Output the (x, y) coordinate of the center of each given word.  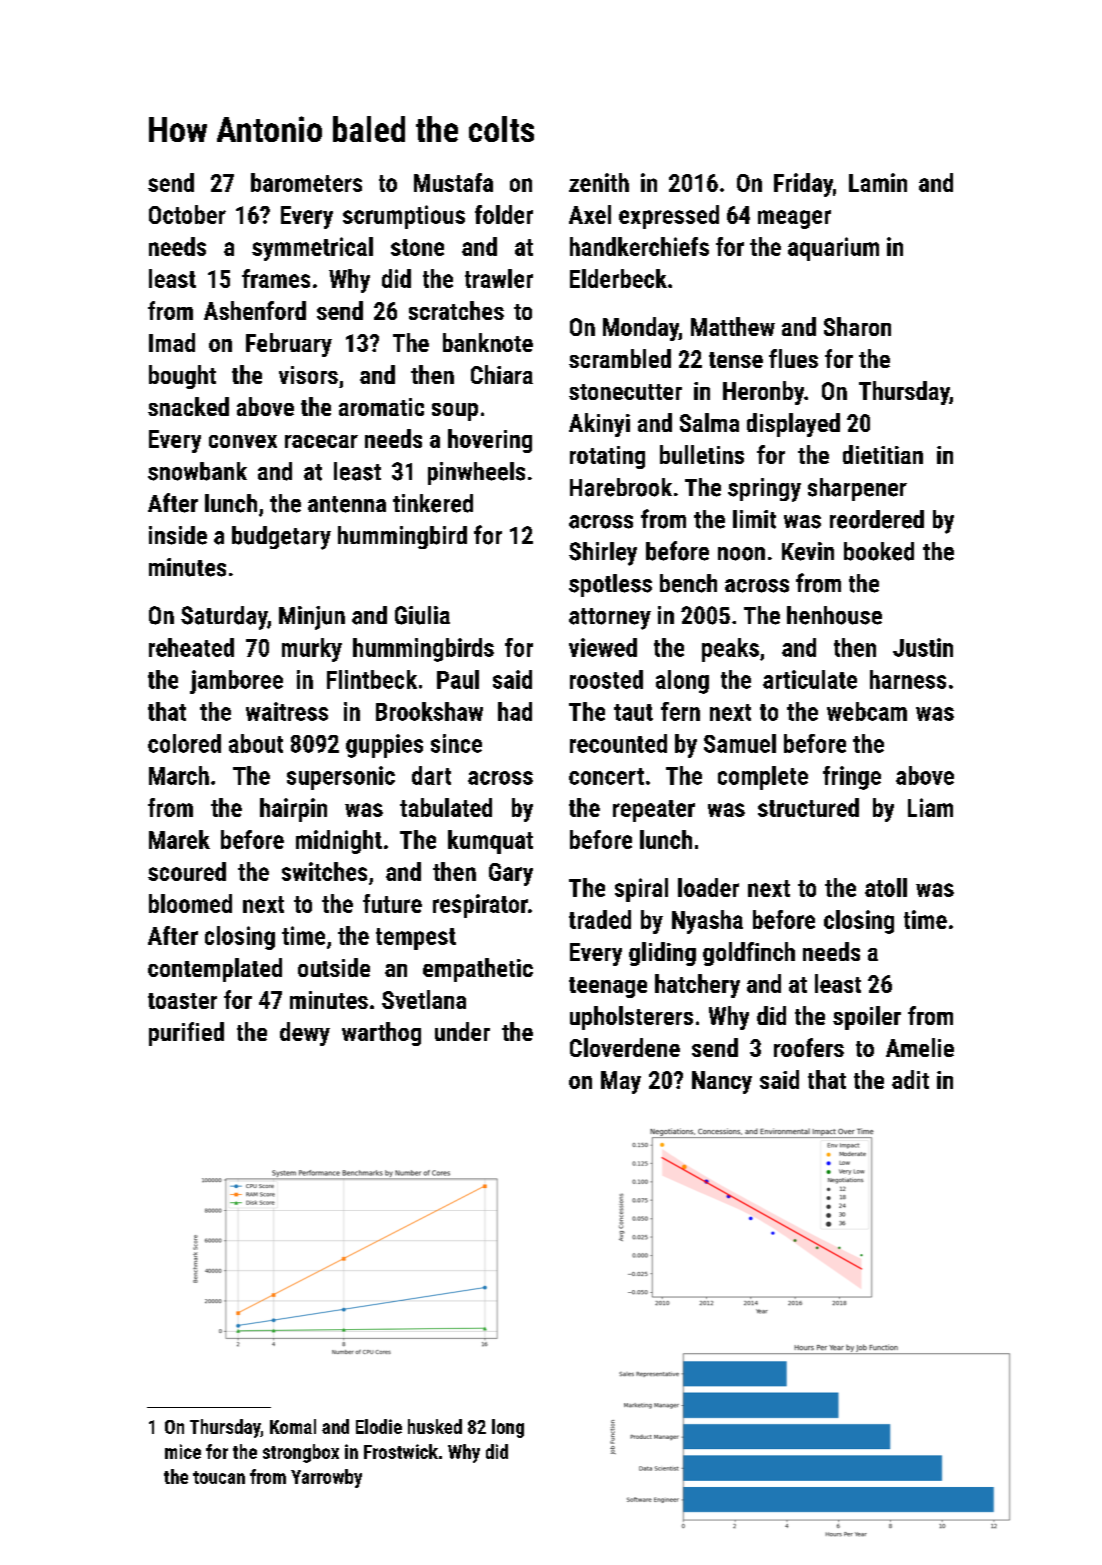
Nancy (722, 1082)
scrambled (620, 358)
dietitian (883, 454)
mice (183, 1451)
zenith (599, 182)
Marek (179, 839)
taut (633, 712)
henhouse (834, 615)
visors (308, 375)
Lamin (878, 182)
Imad (172, 342)
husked (435, 1426)
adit (910, 1079)
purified (186, 1034)
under (462, 1031)
